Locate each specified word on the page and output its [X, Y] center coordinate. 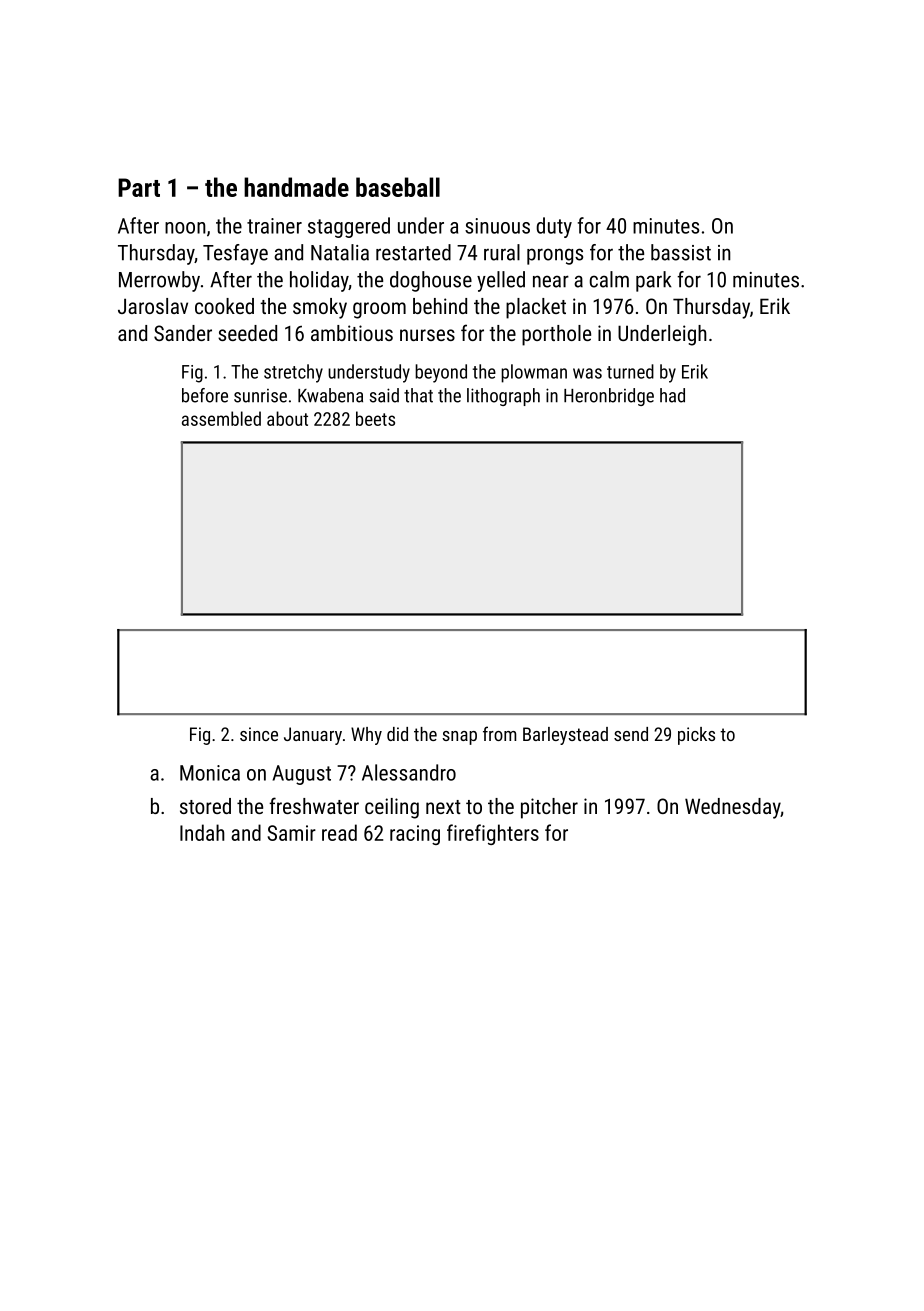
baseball [398, 187]
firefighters [493, 834]
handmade [296, 187]
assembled [221, 418]
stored [205, 806]
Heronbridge [609, 397]
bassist [681, 252]
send [631, 734]
